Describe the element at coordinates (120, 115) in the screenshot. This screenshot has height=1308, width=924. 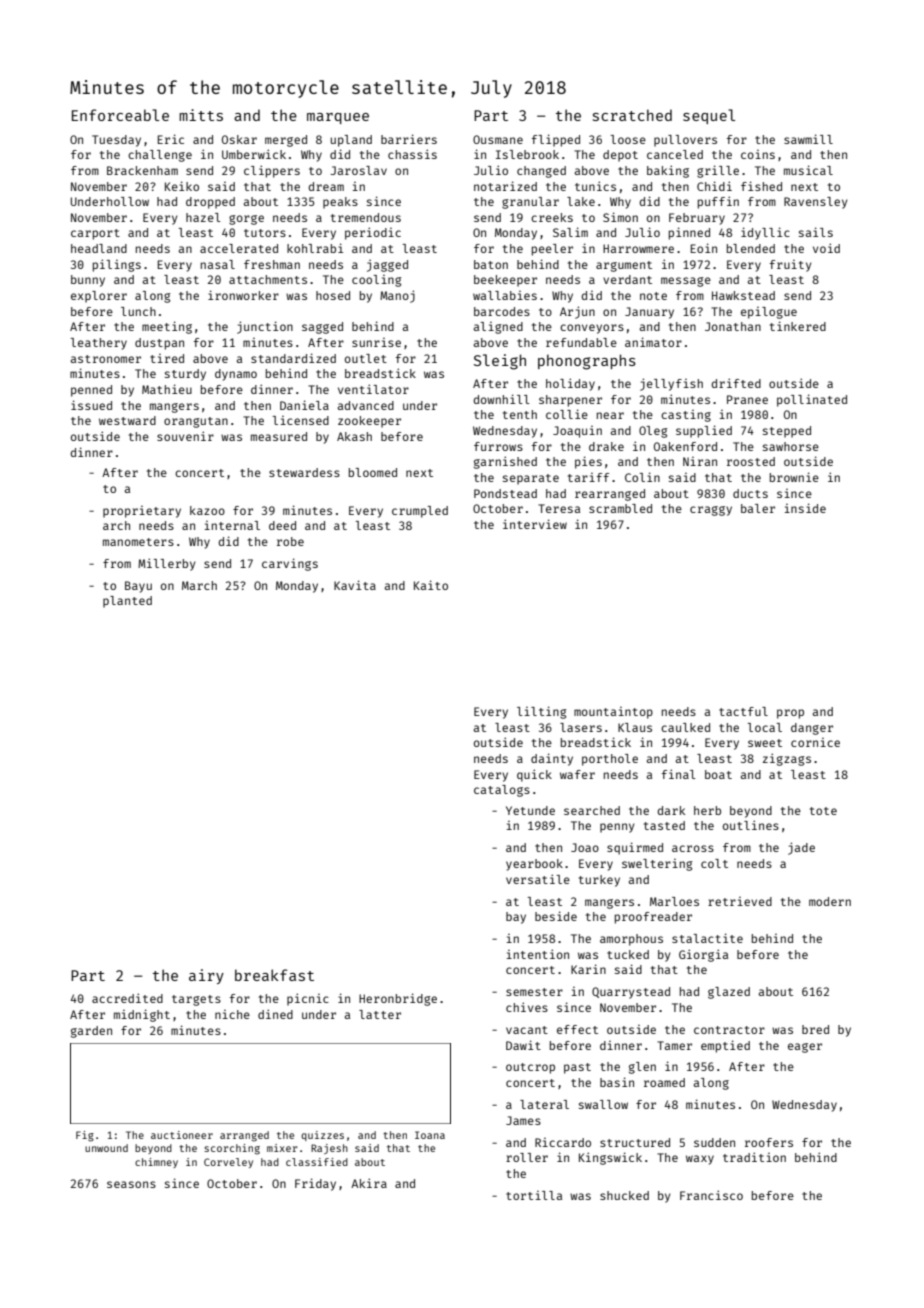
I see `Enforceable` at that location.
